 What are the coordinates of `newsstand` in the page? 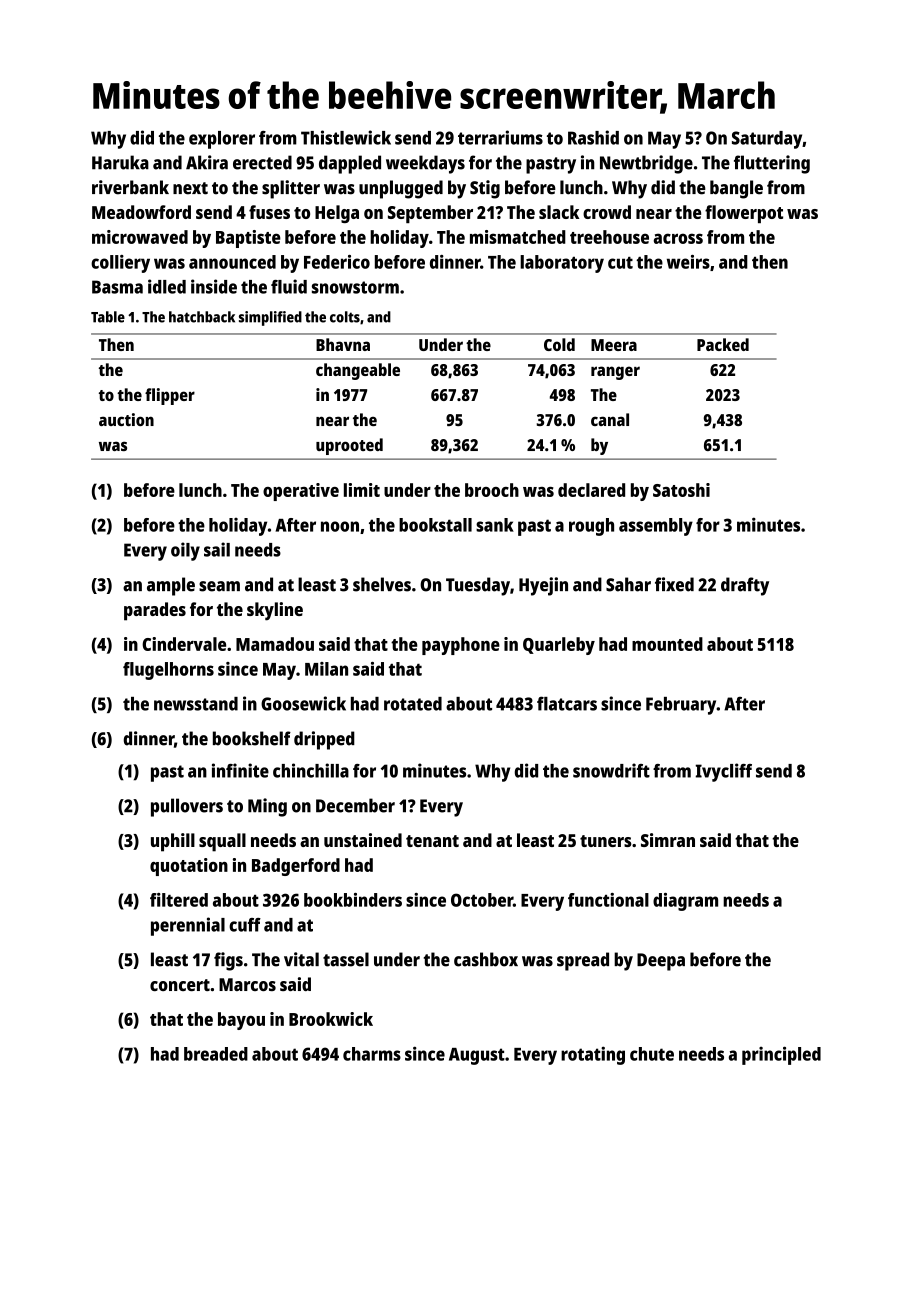 It's located at (196, 704).
